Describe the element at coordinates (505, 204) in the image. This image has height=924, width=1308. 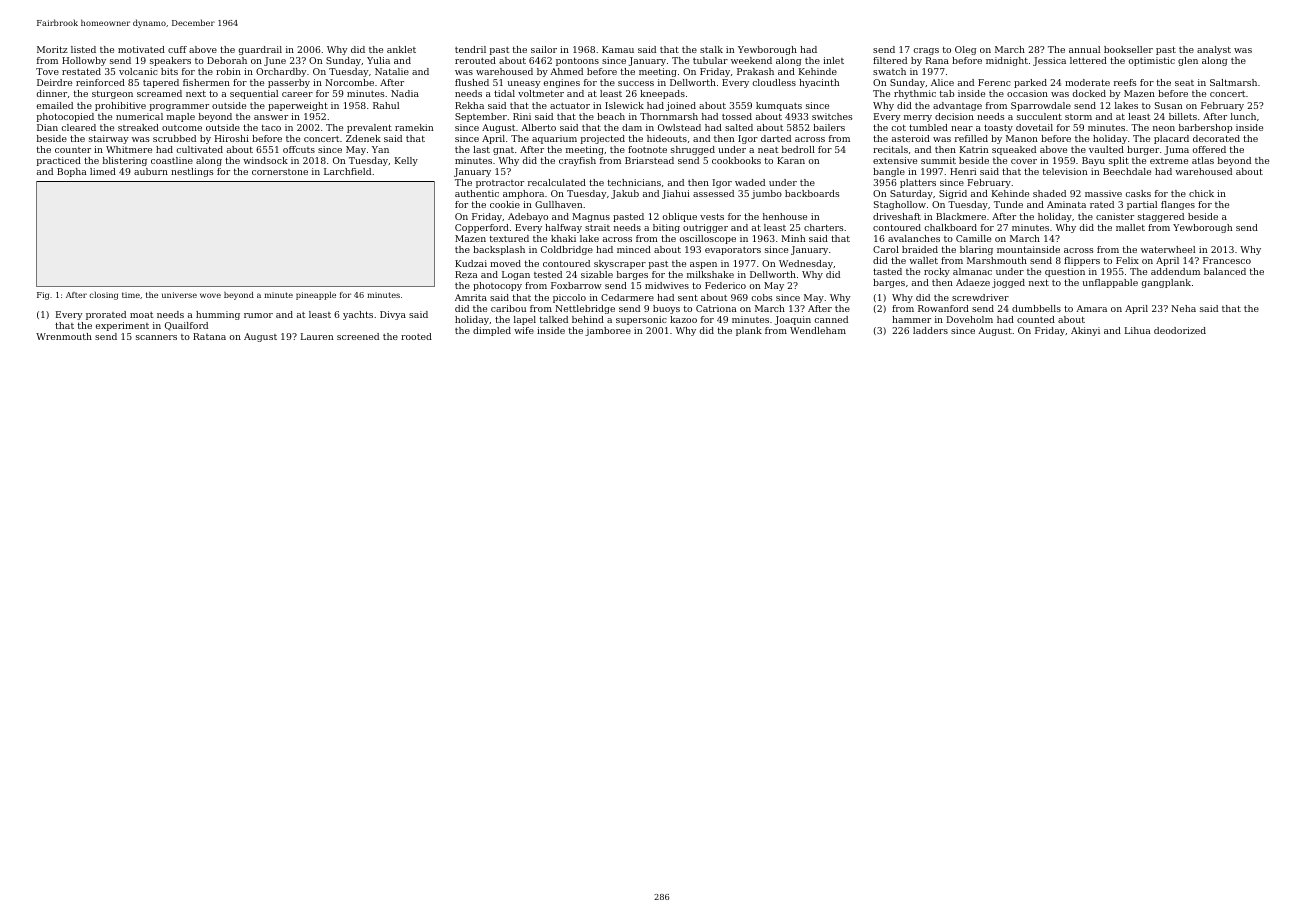
I see `cookie` at that location.
